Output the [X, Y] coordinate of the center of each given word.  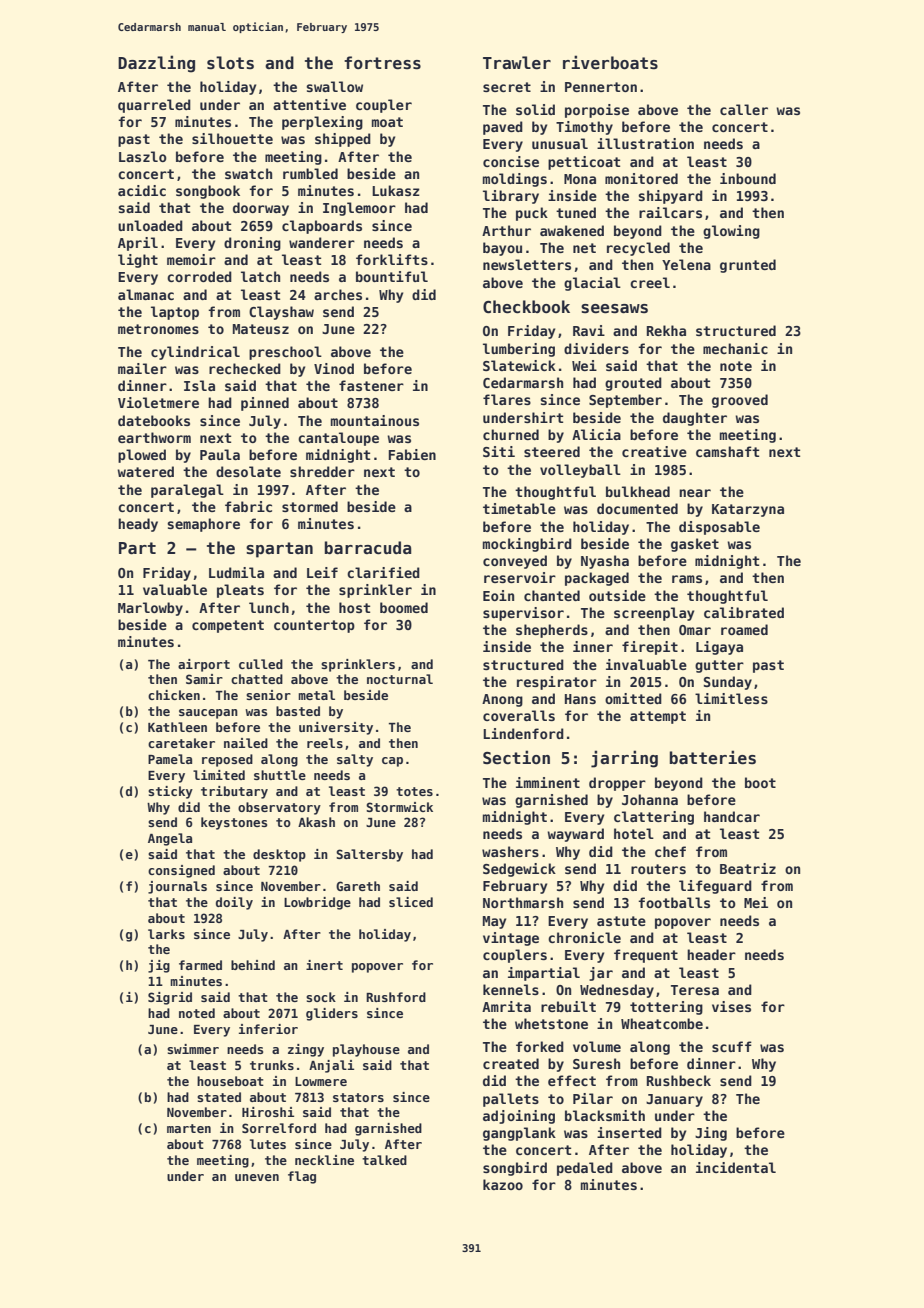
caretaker [181, 743]
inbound [748, 178]
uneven [257, 1177]
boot [760, 782]
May [494, 922]
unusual [560, 143]
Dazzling [156, 64]
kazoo [503, 1184]
